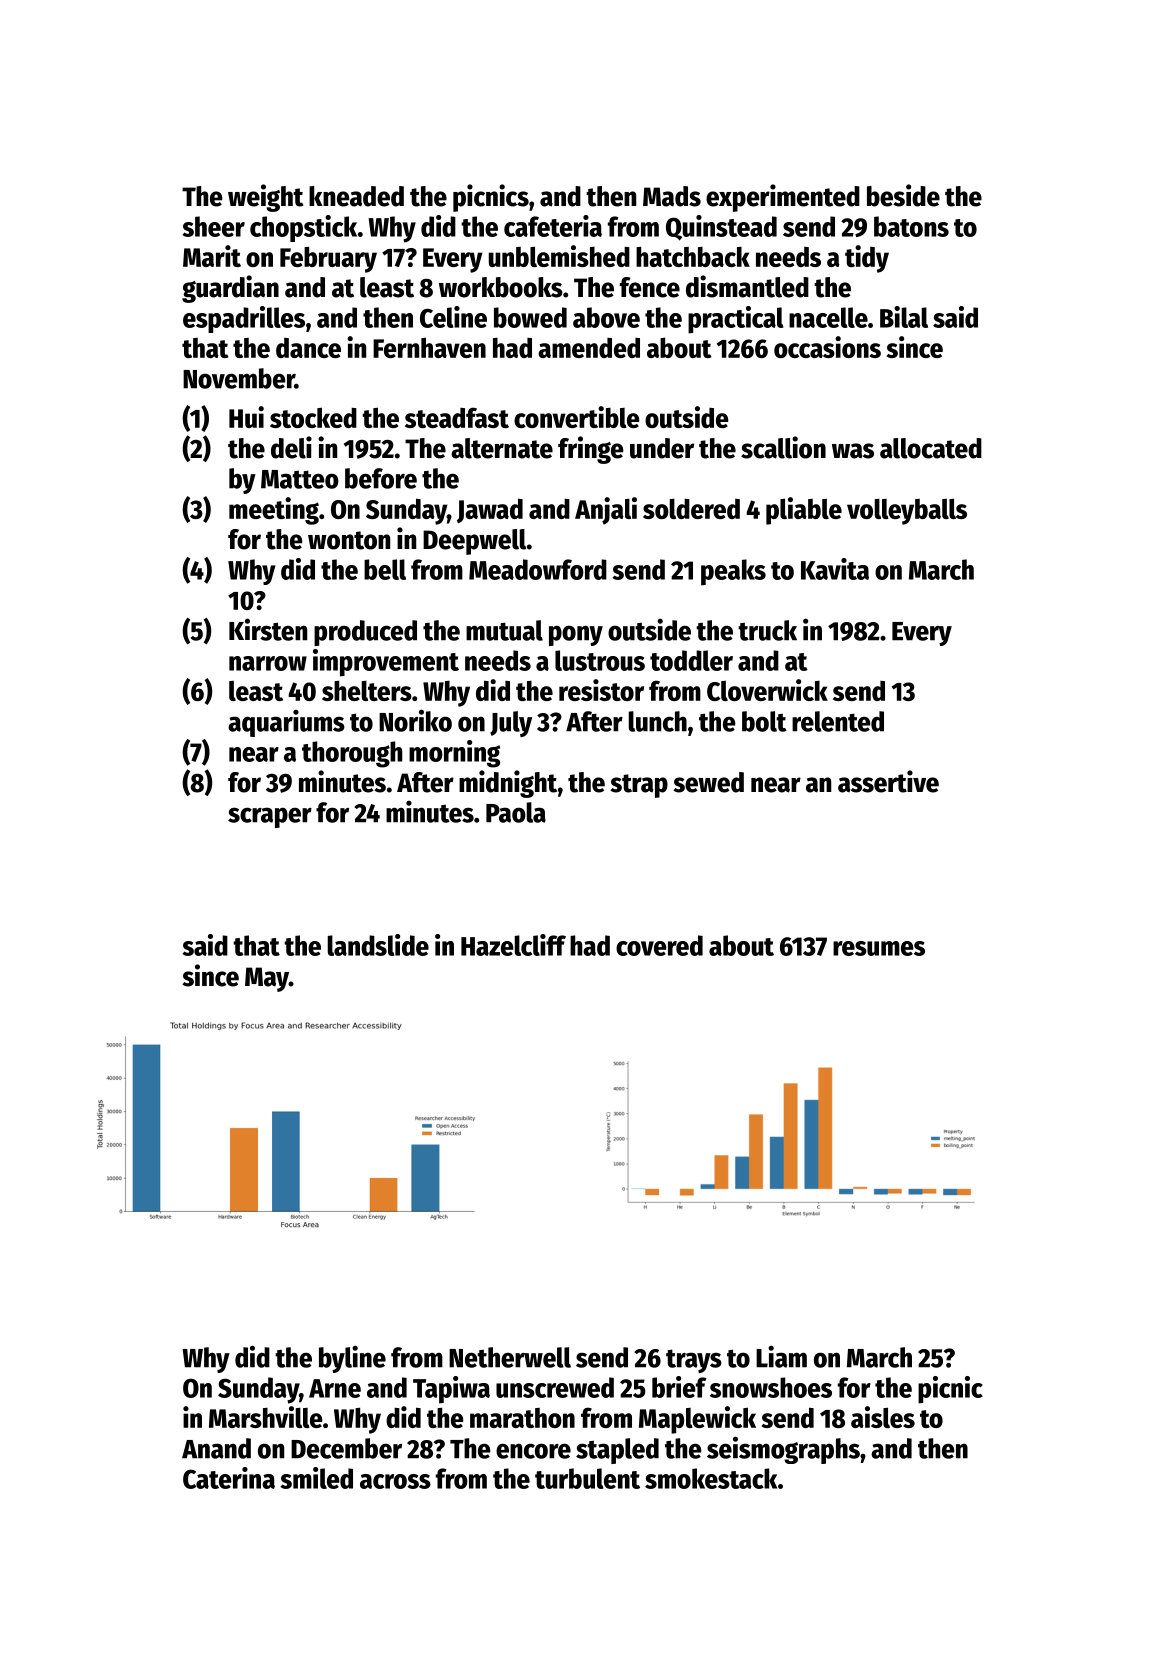  I want to click on soldered, so click(691, 509).
